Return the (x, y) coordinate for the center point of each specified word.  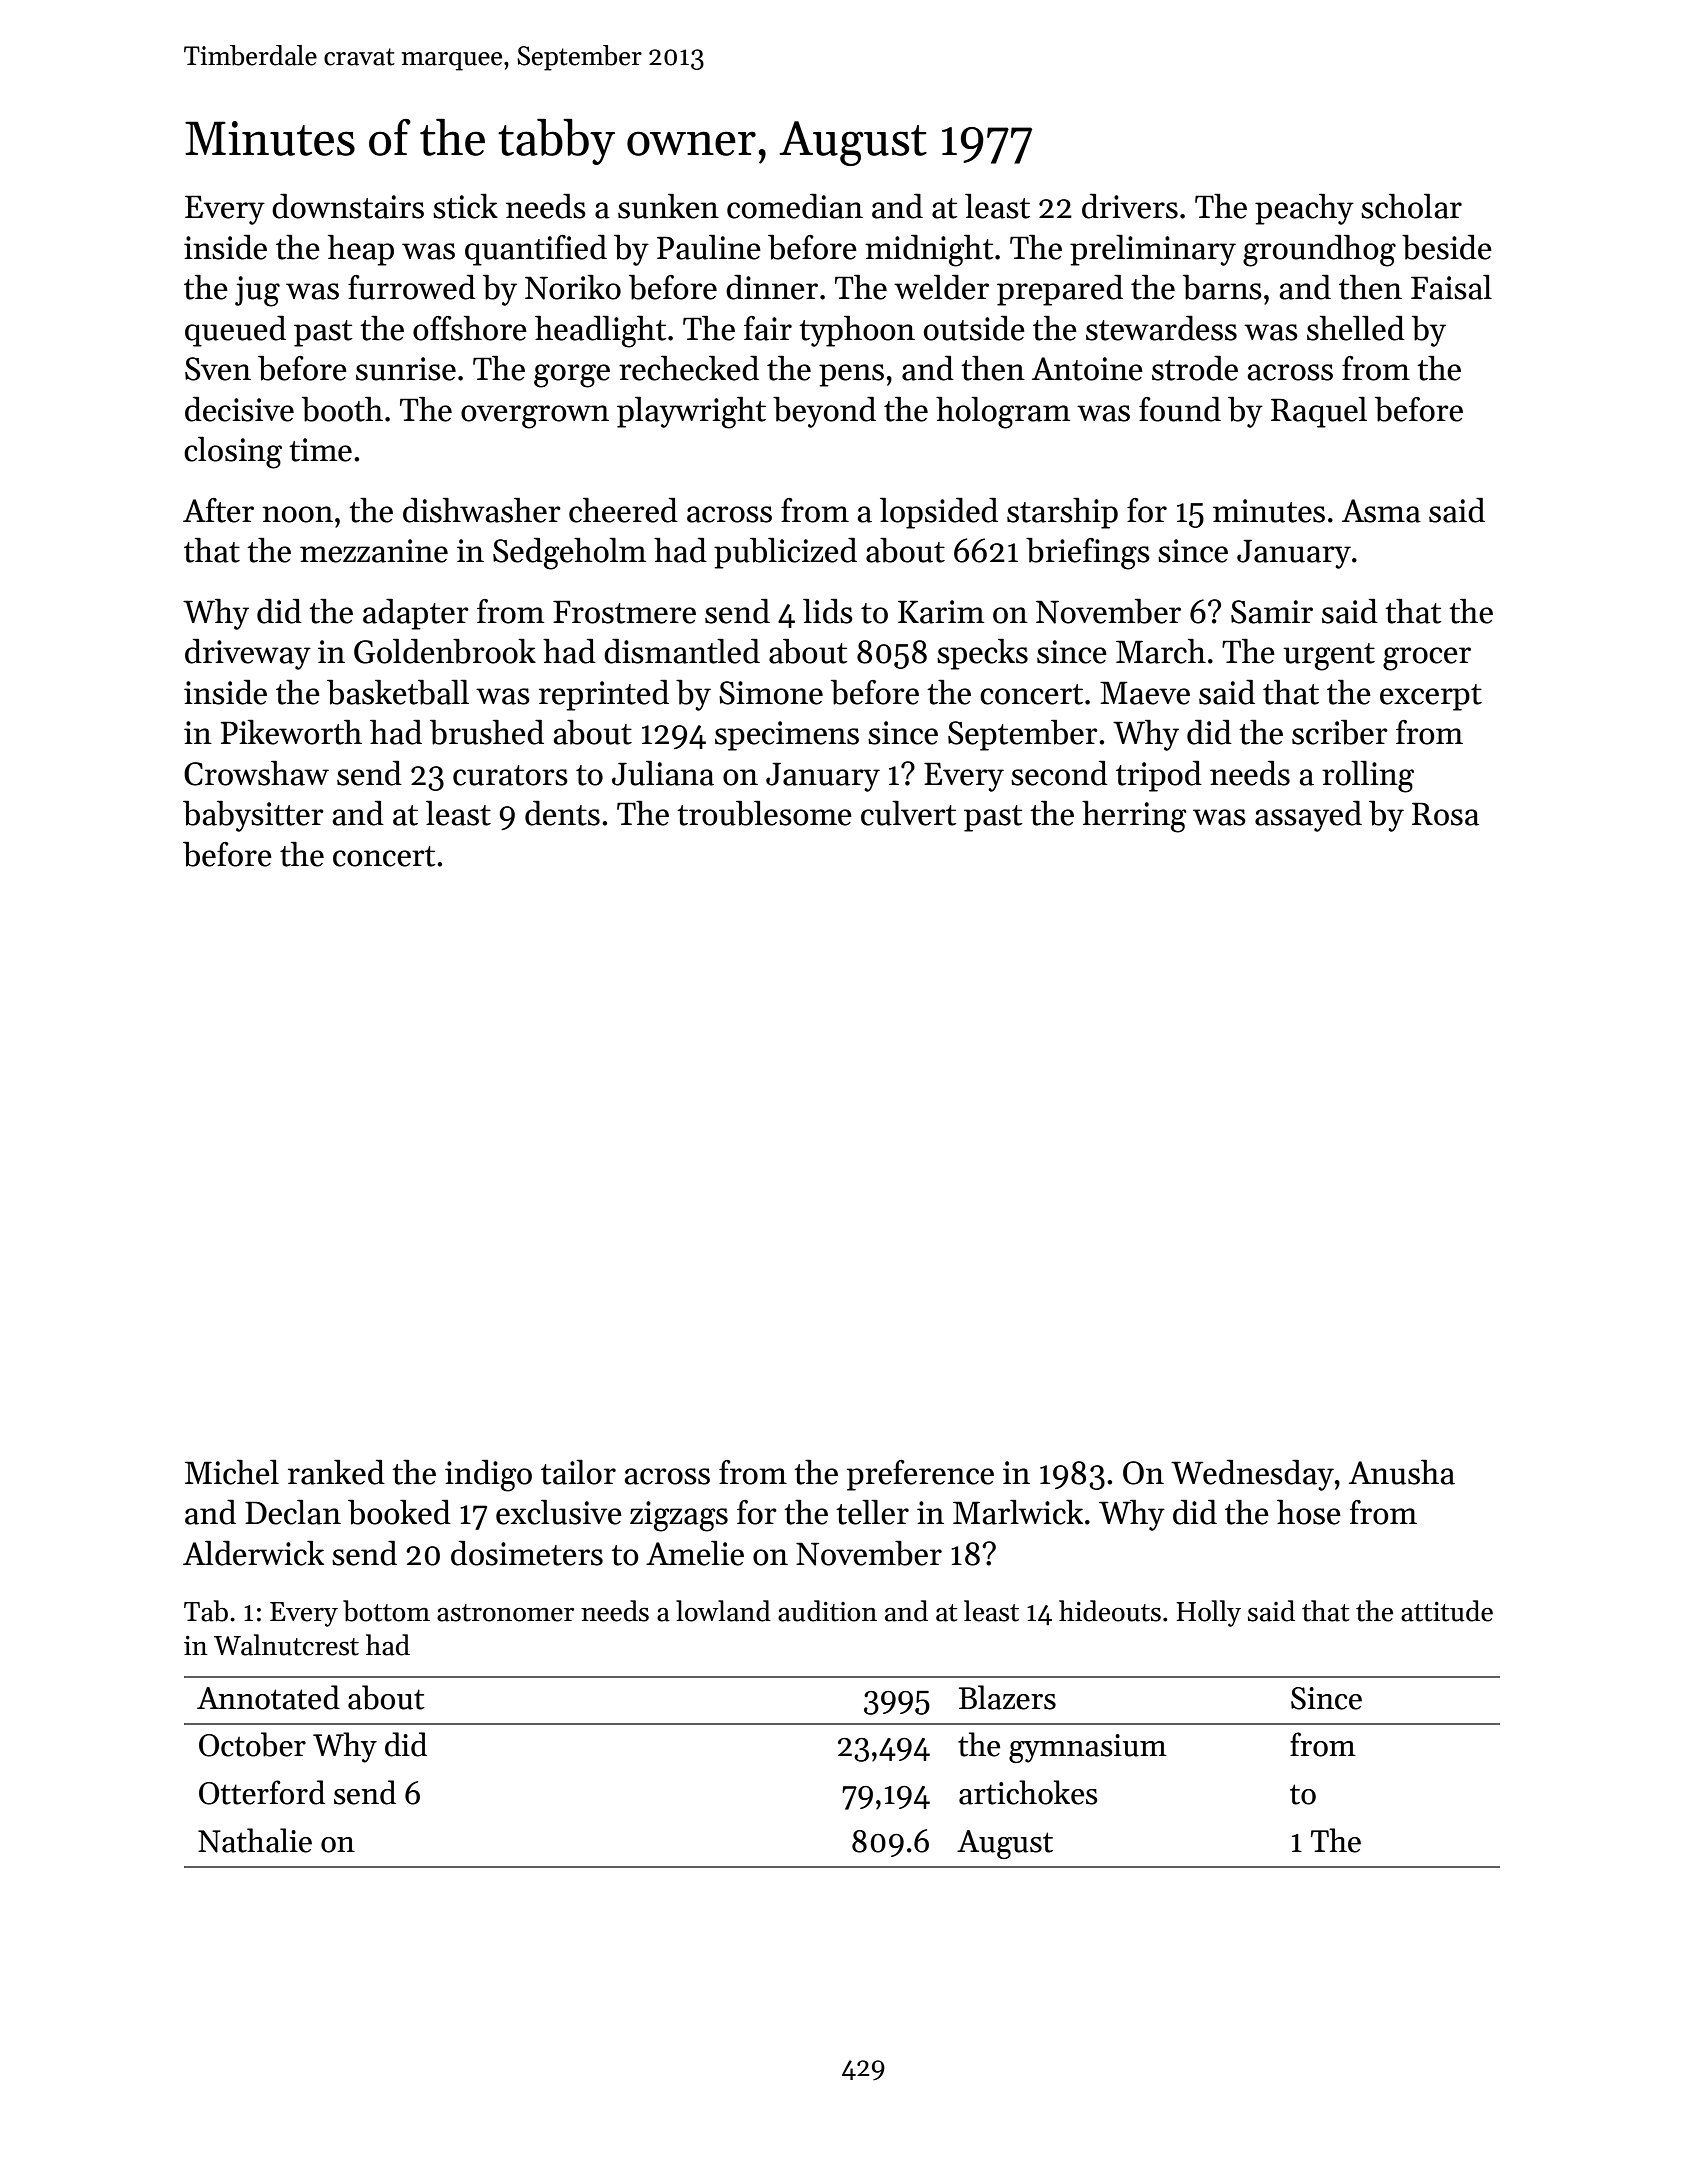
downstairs (348, 206)
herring (1134, 816)
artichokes (1028, 1792)
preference (920, 1475)
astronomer (505, 1613)
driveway (248, 654)
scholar (1411, 206)
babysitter (253, 816)
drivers (1130, 206)
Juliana (663, 773)
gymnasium (1088, 1748)
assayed (1308, 816)
